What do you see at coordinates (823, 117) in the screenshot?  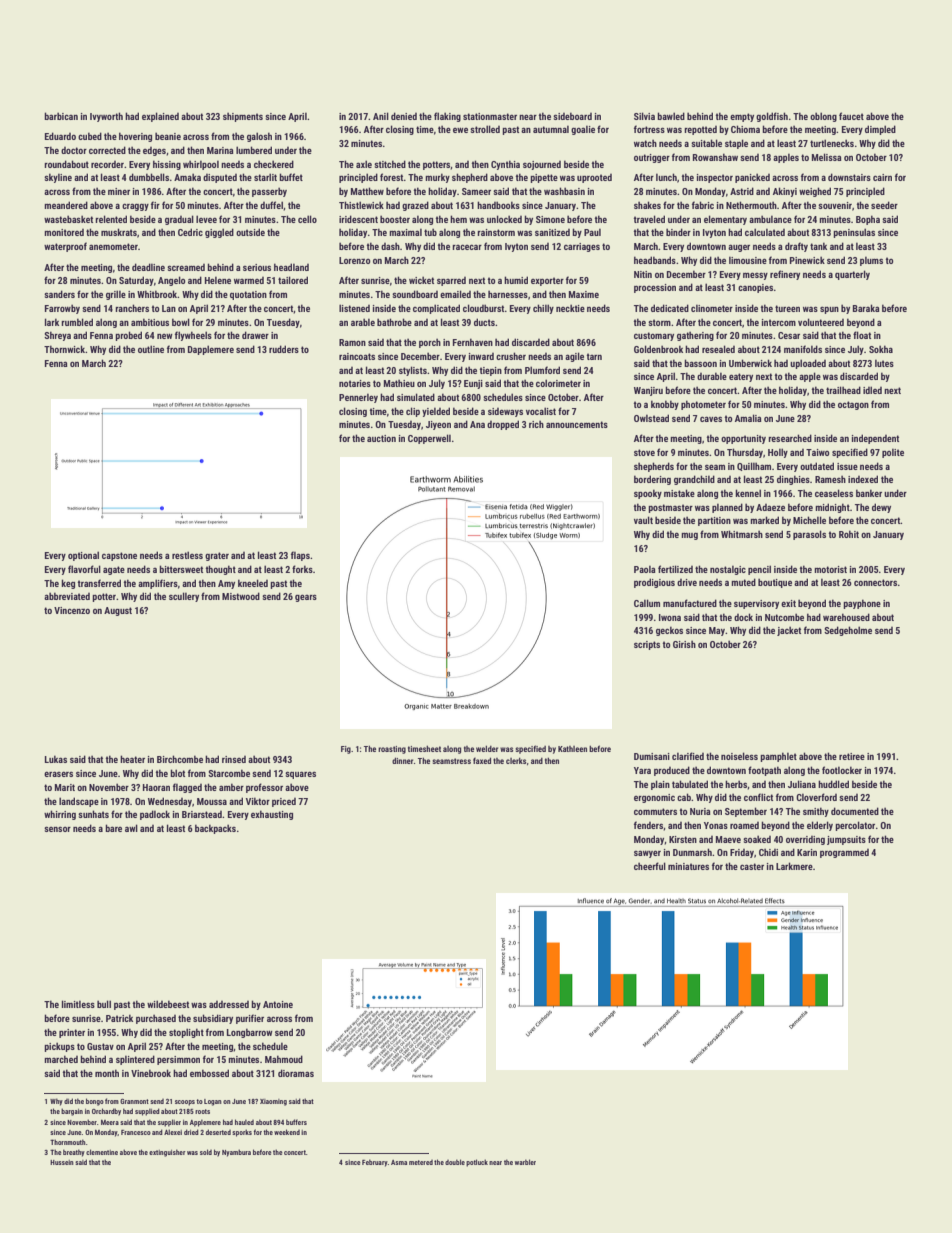 I see `oblong` at bounding box center [823, 117].
